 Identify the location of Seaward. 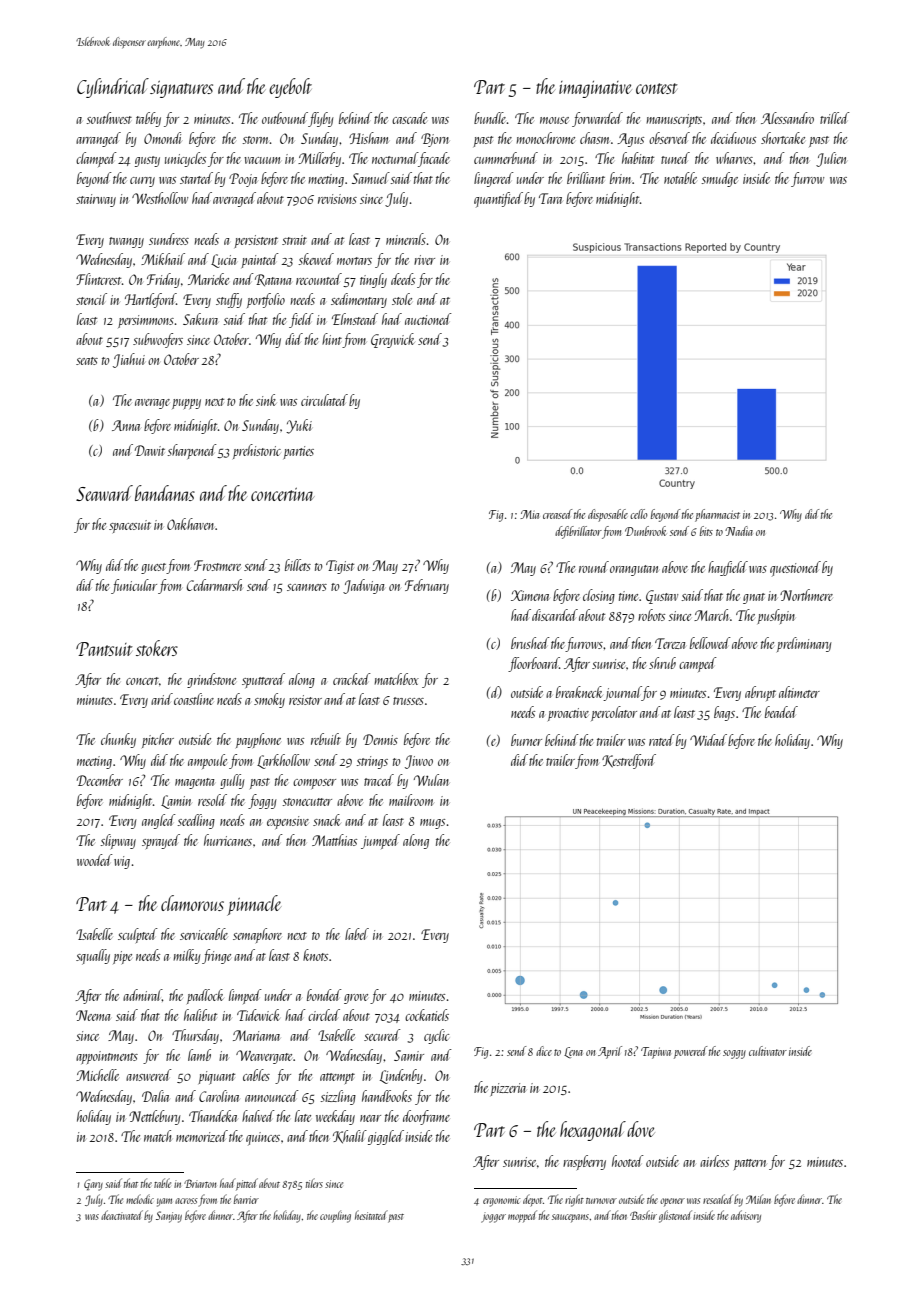
(104, 493).
